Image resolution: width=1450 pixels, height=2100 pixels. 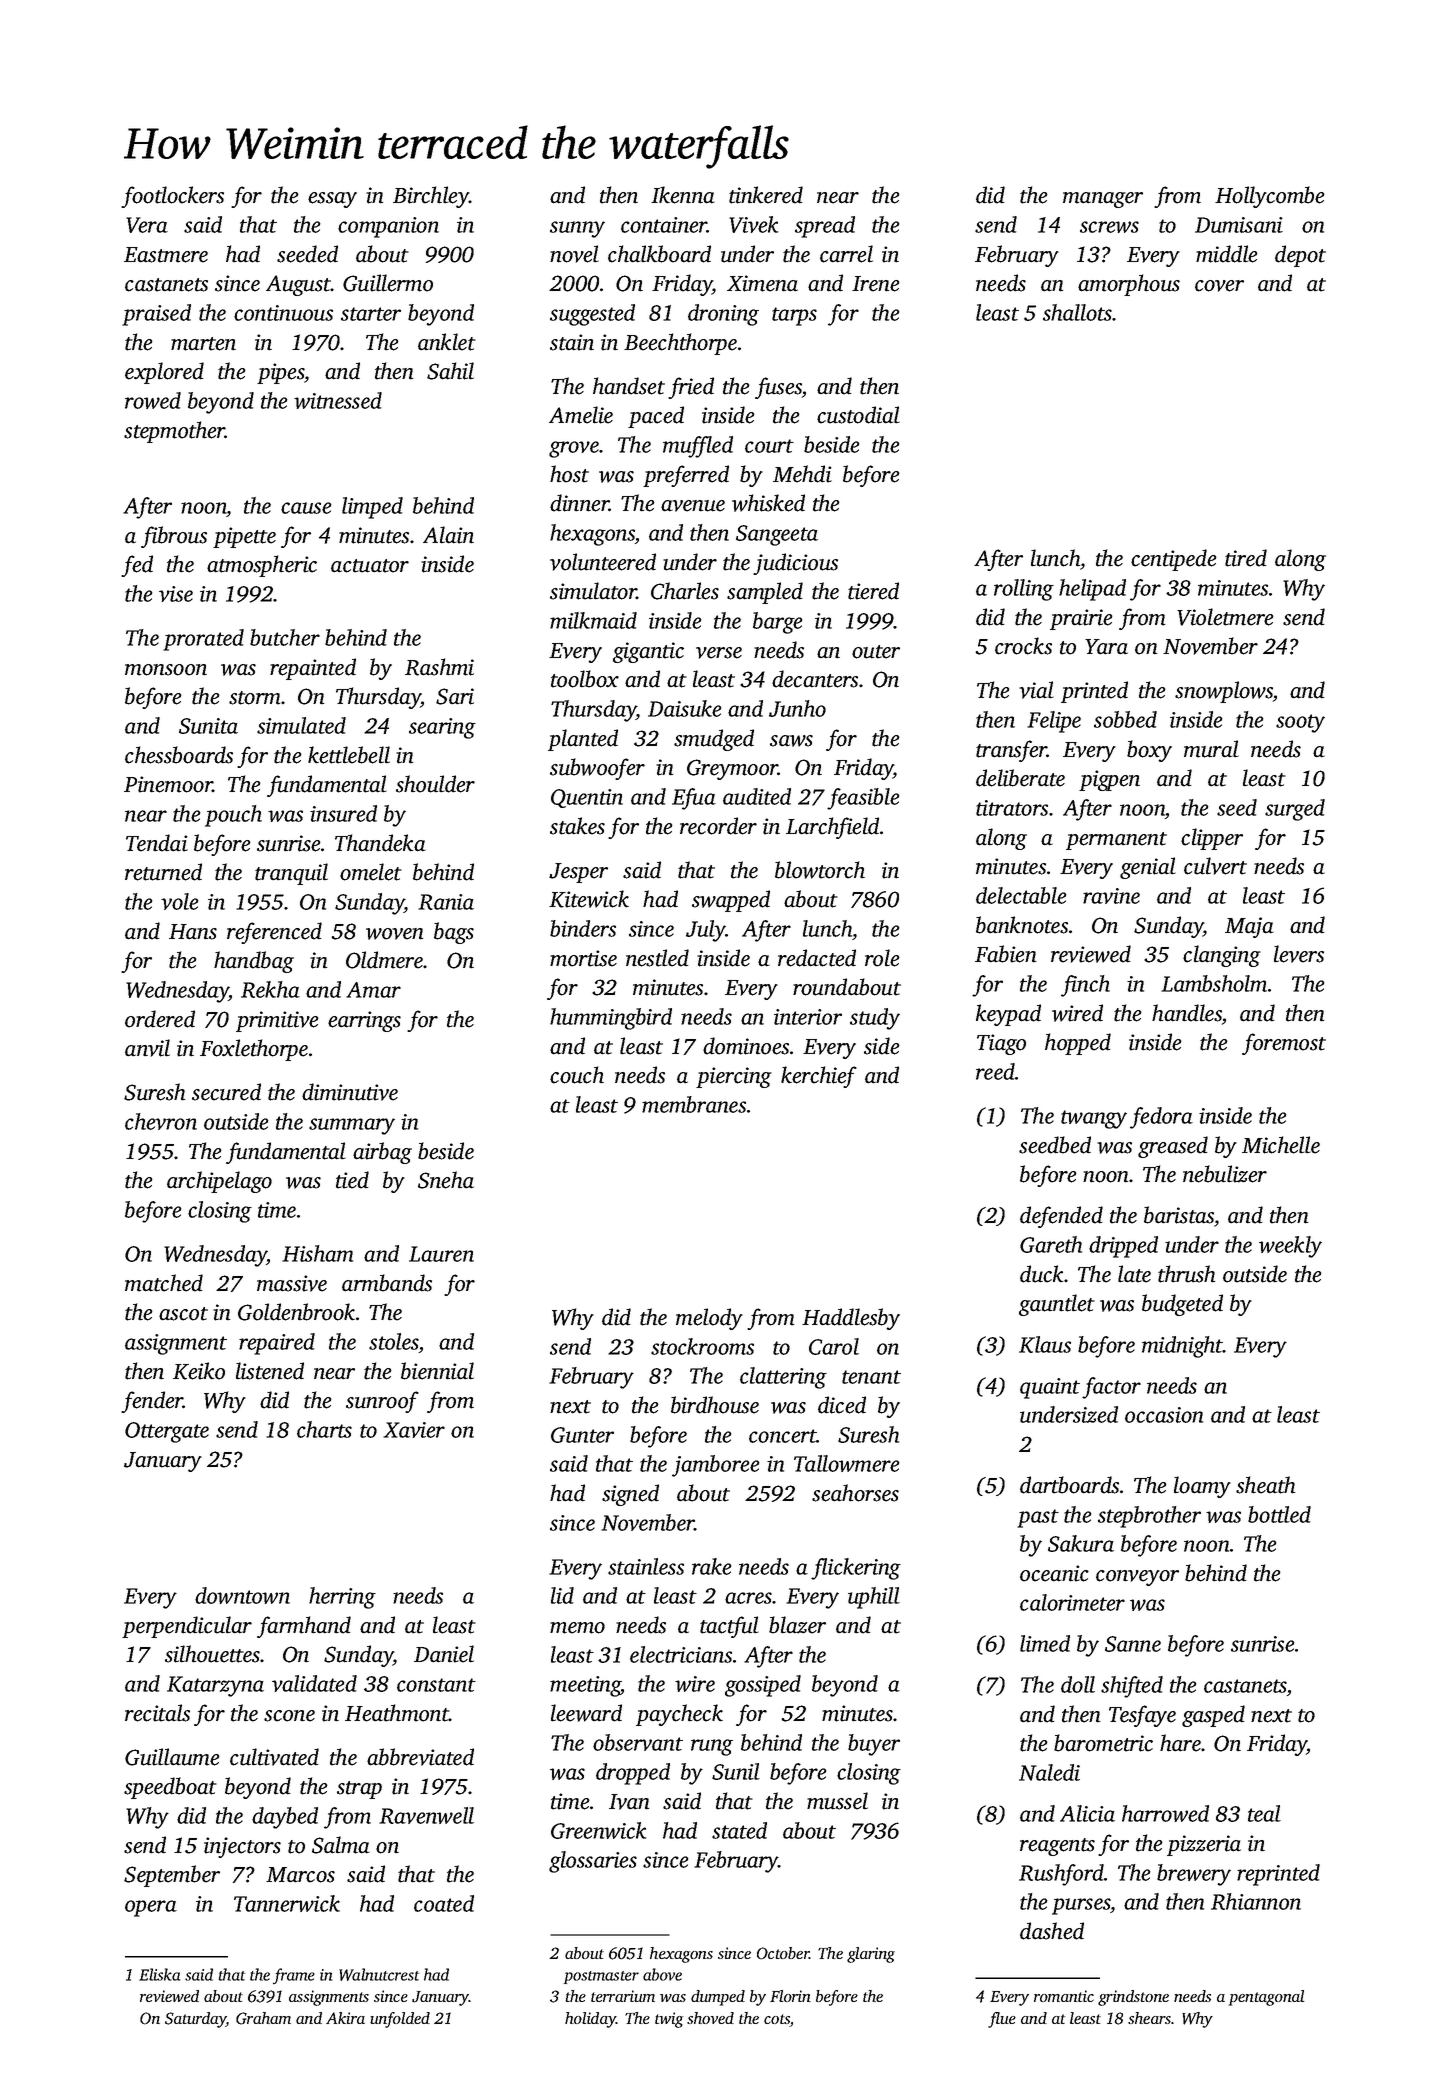 What do you see at coordinates (1069, 1485) in the screenshot?
I see `dartboards` at bounding box center [1069, 1485].
